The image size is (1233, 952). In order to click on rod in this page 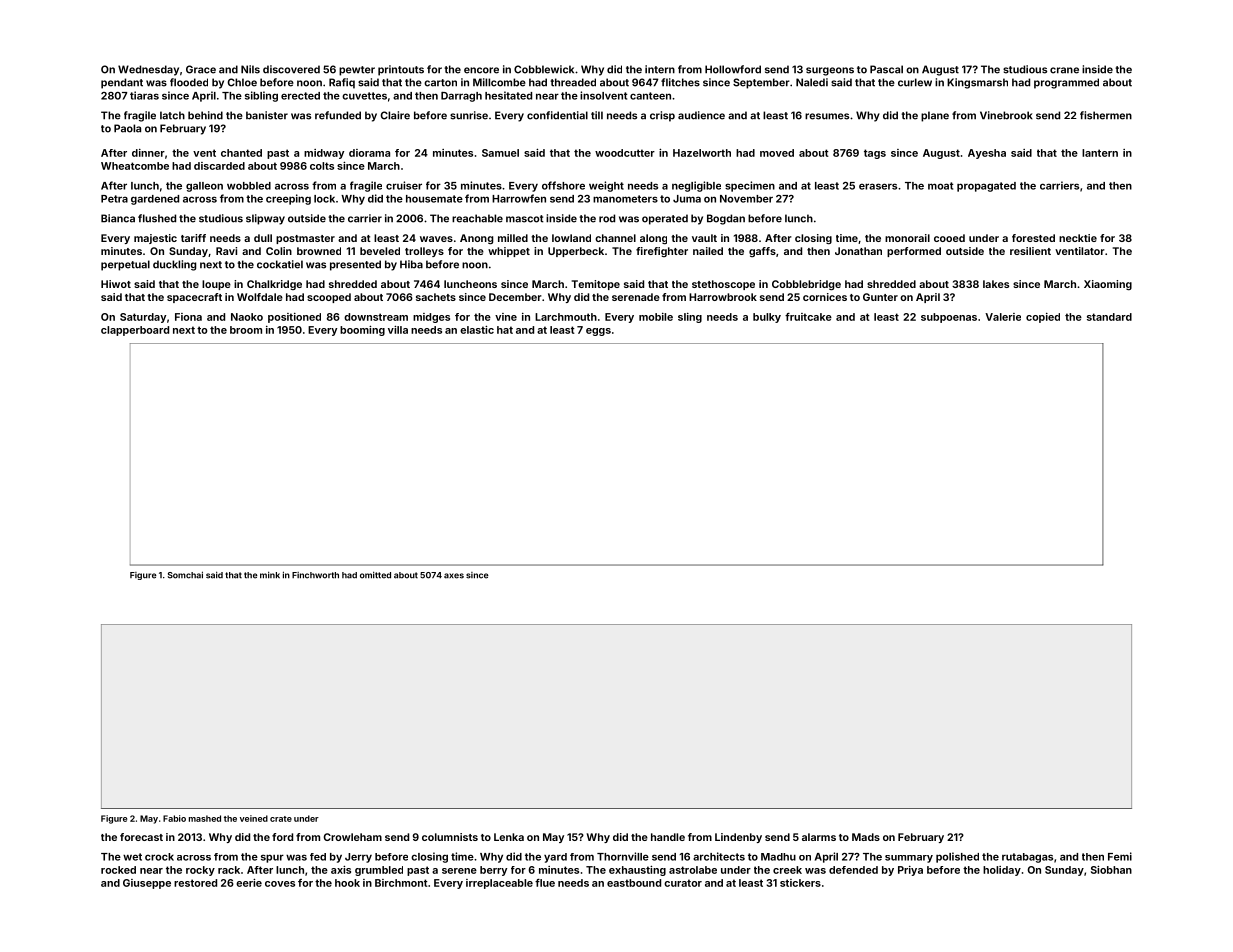, I will do `click(607, 218)`.
